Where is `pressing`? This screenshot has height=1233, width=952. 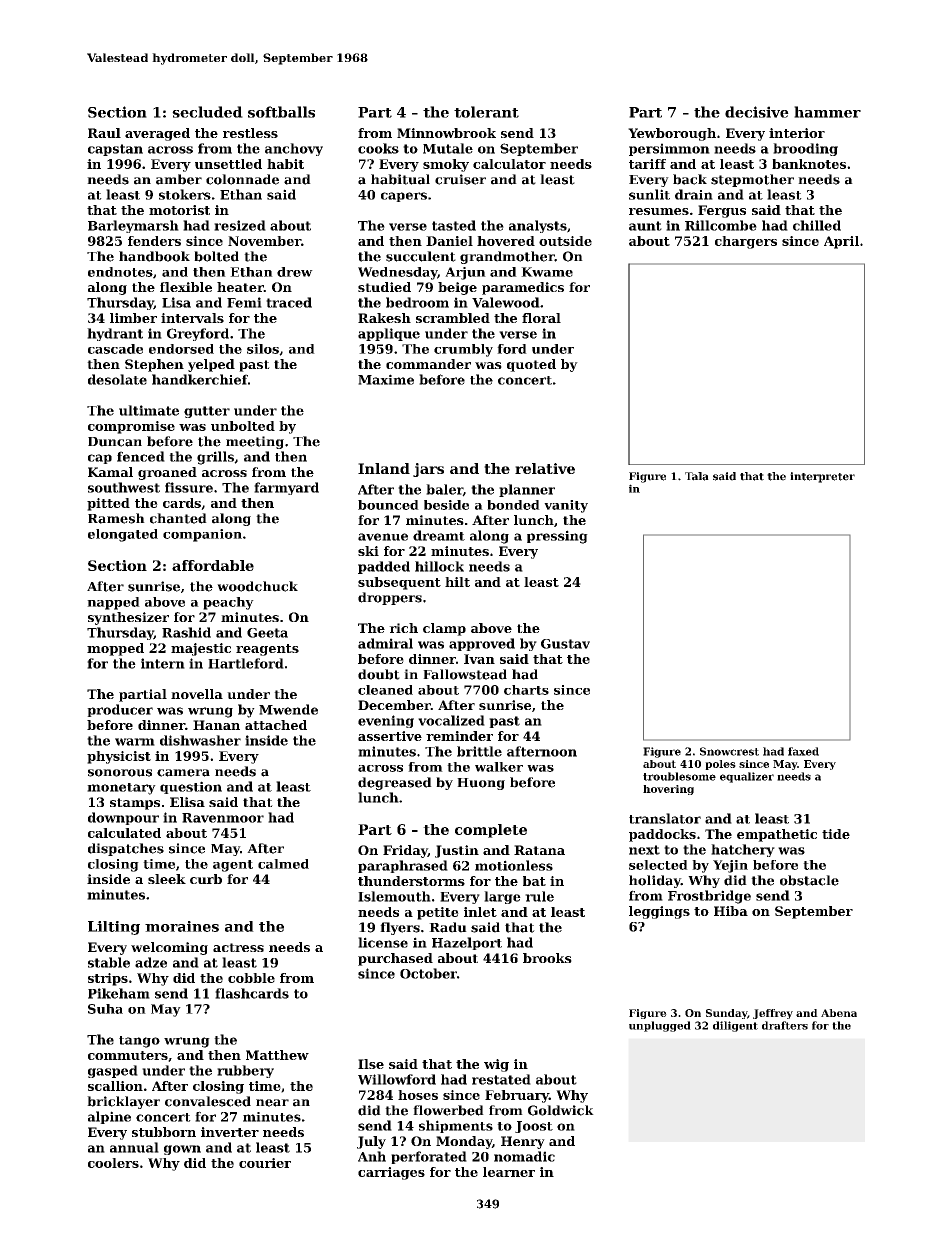 pressing is located at coordinates (557, 537).
